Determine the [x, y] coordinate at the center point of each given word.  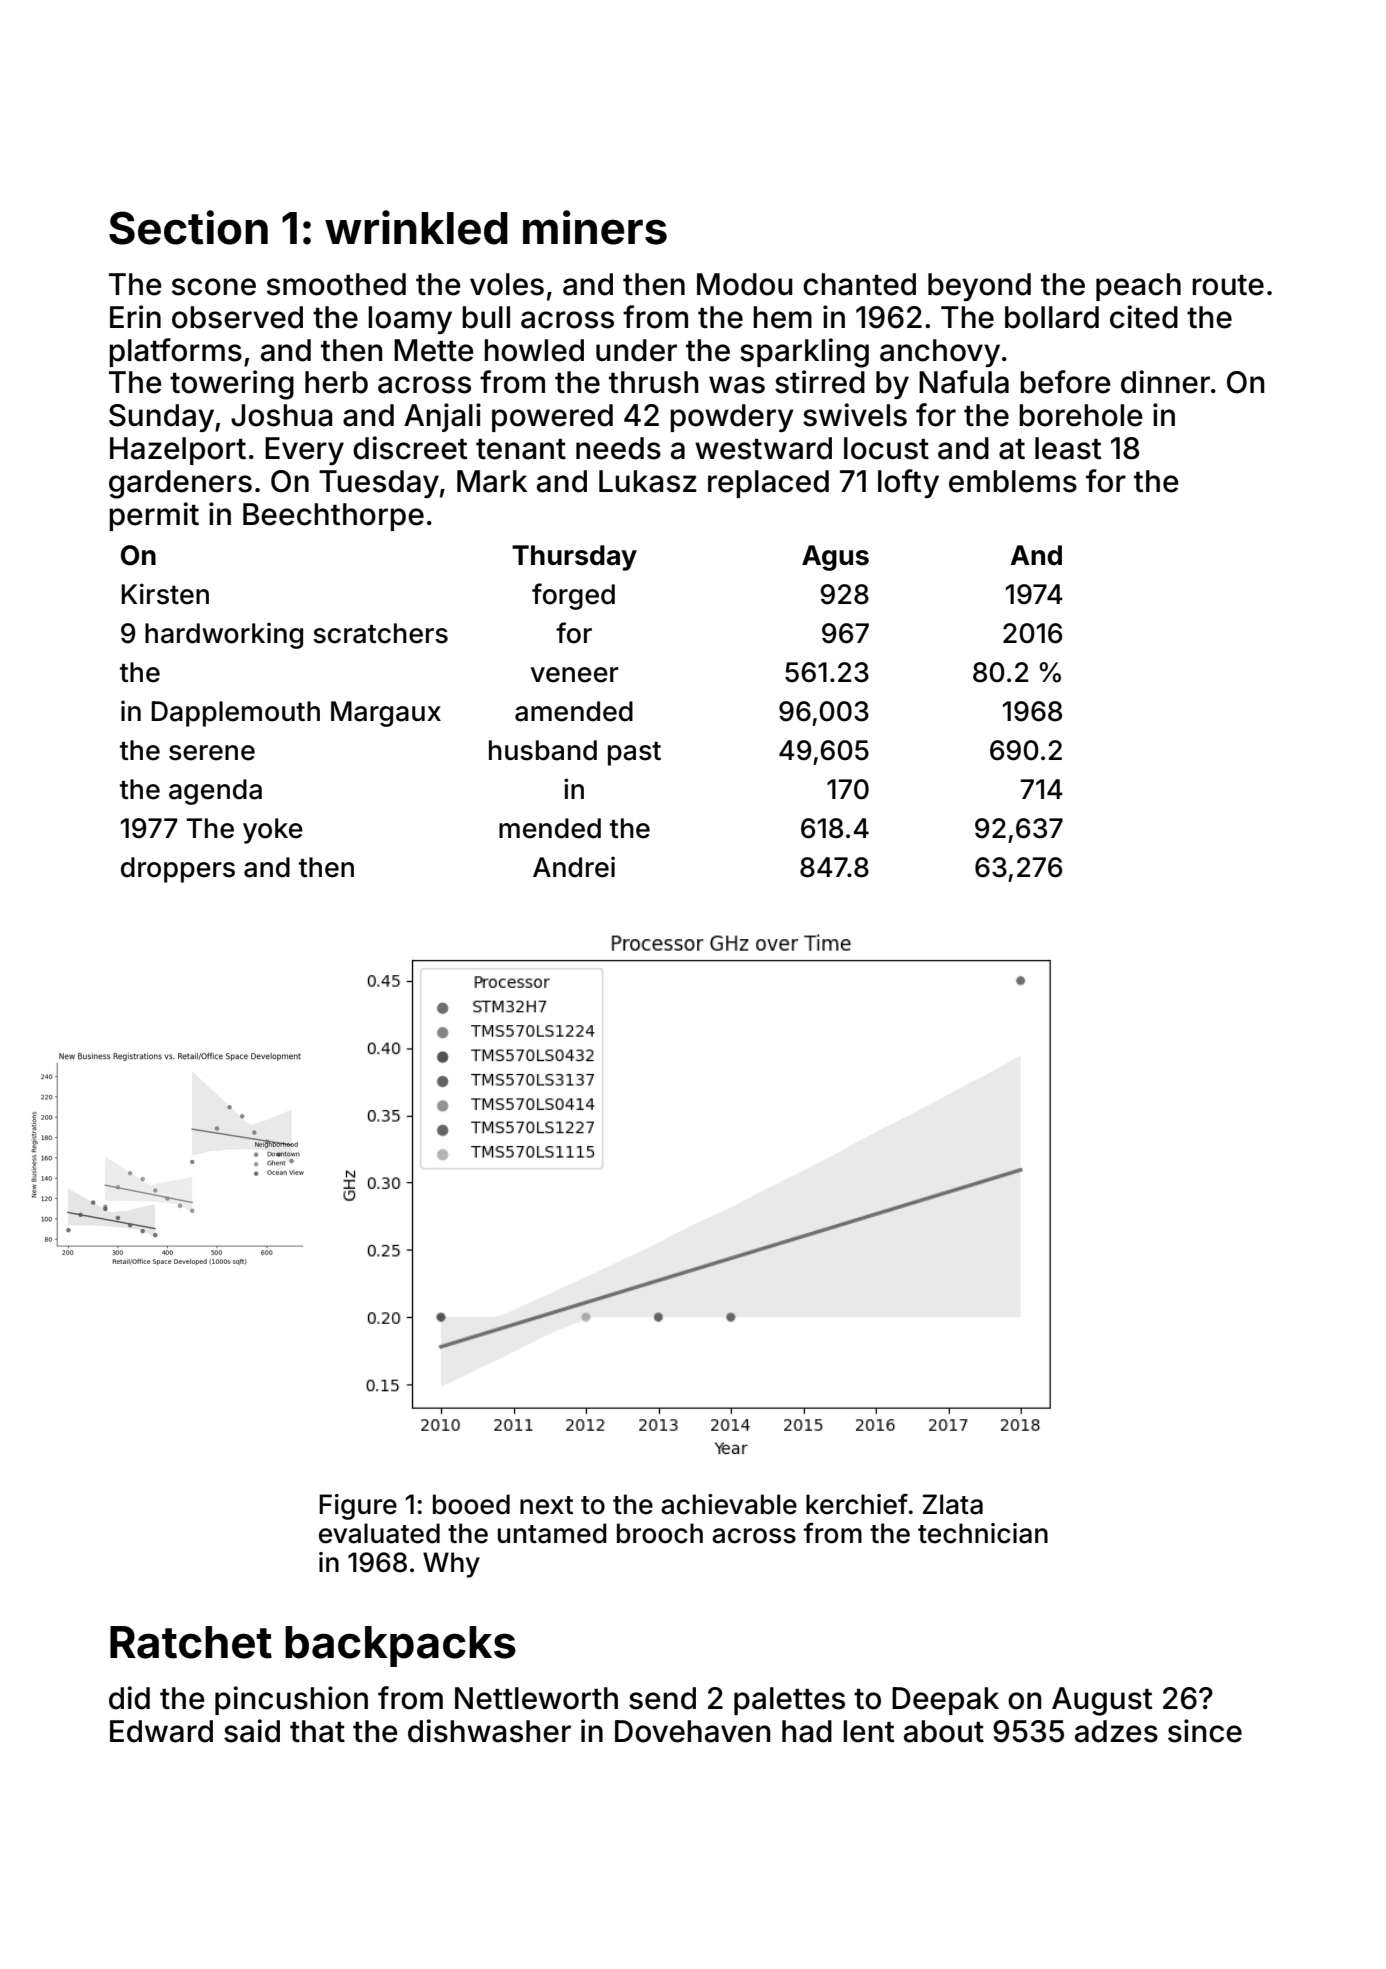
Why [451, 1565]
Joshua [281, 415]
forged [573, 596]
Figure [358, 1507]
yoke [273, 831]
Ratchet [191, 1642]
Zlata [953, 1504]
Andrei [574, 867]
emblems [1013, 481]
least [1068, 448]
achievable [729, 1504]
